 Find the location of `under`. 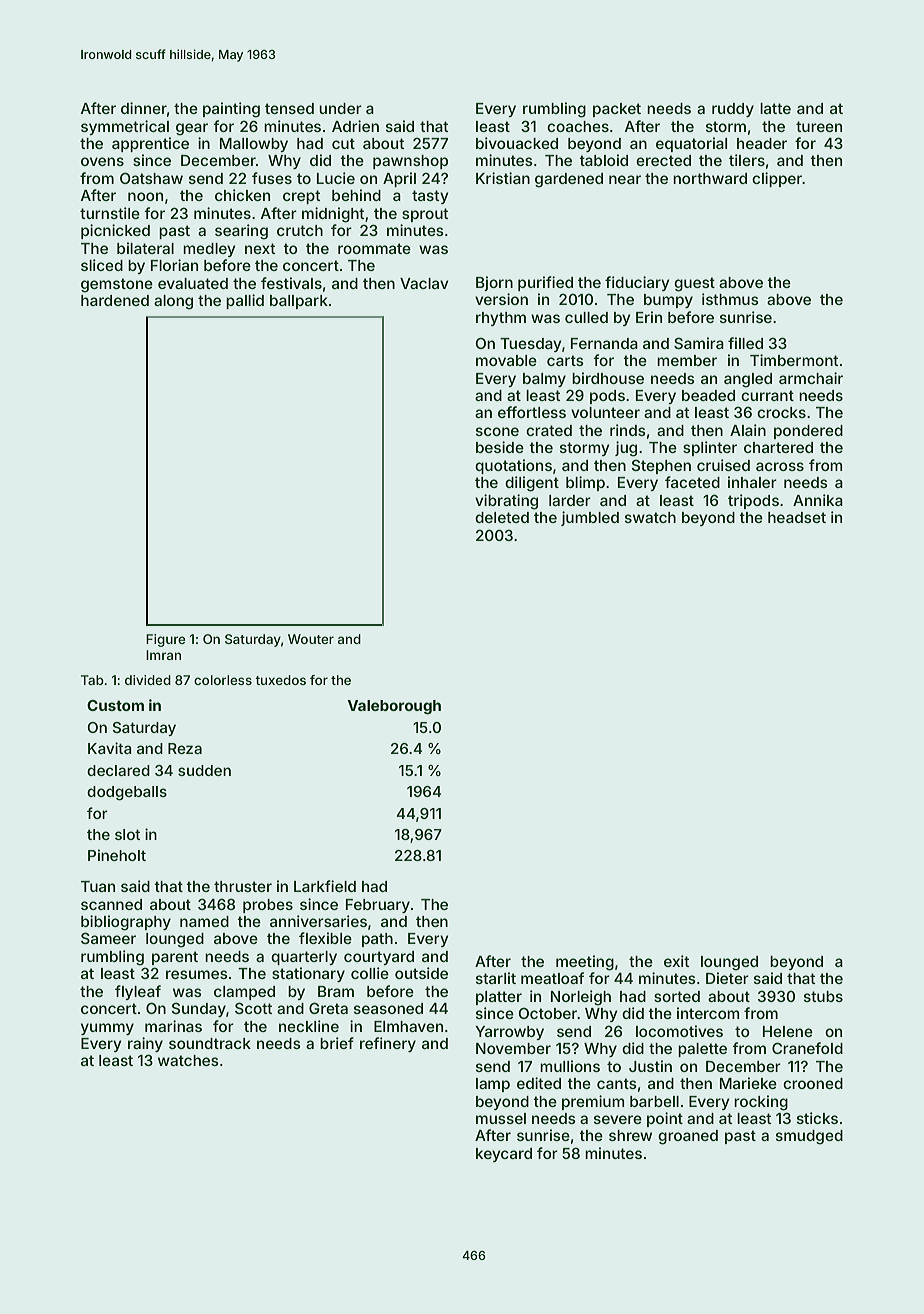

under is located at coordinates (340, 108).
